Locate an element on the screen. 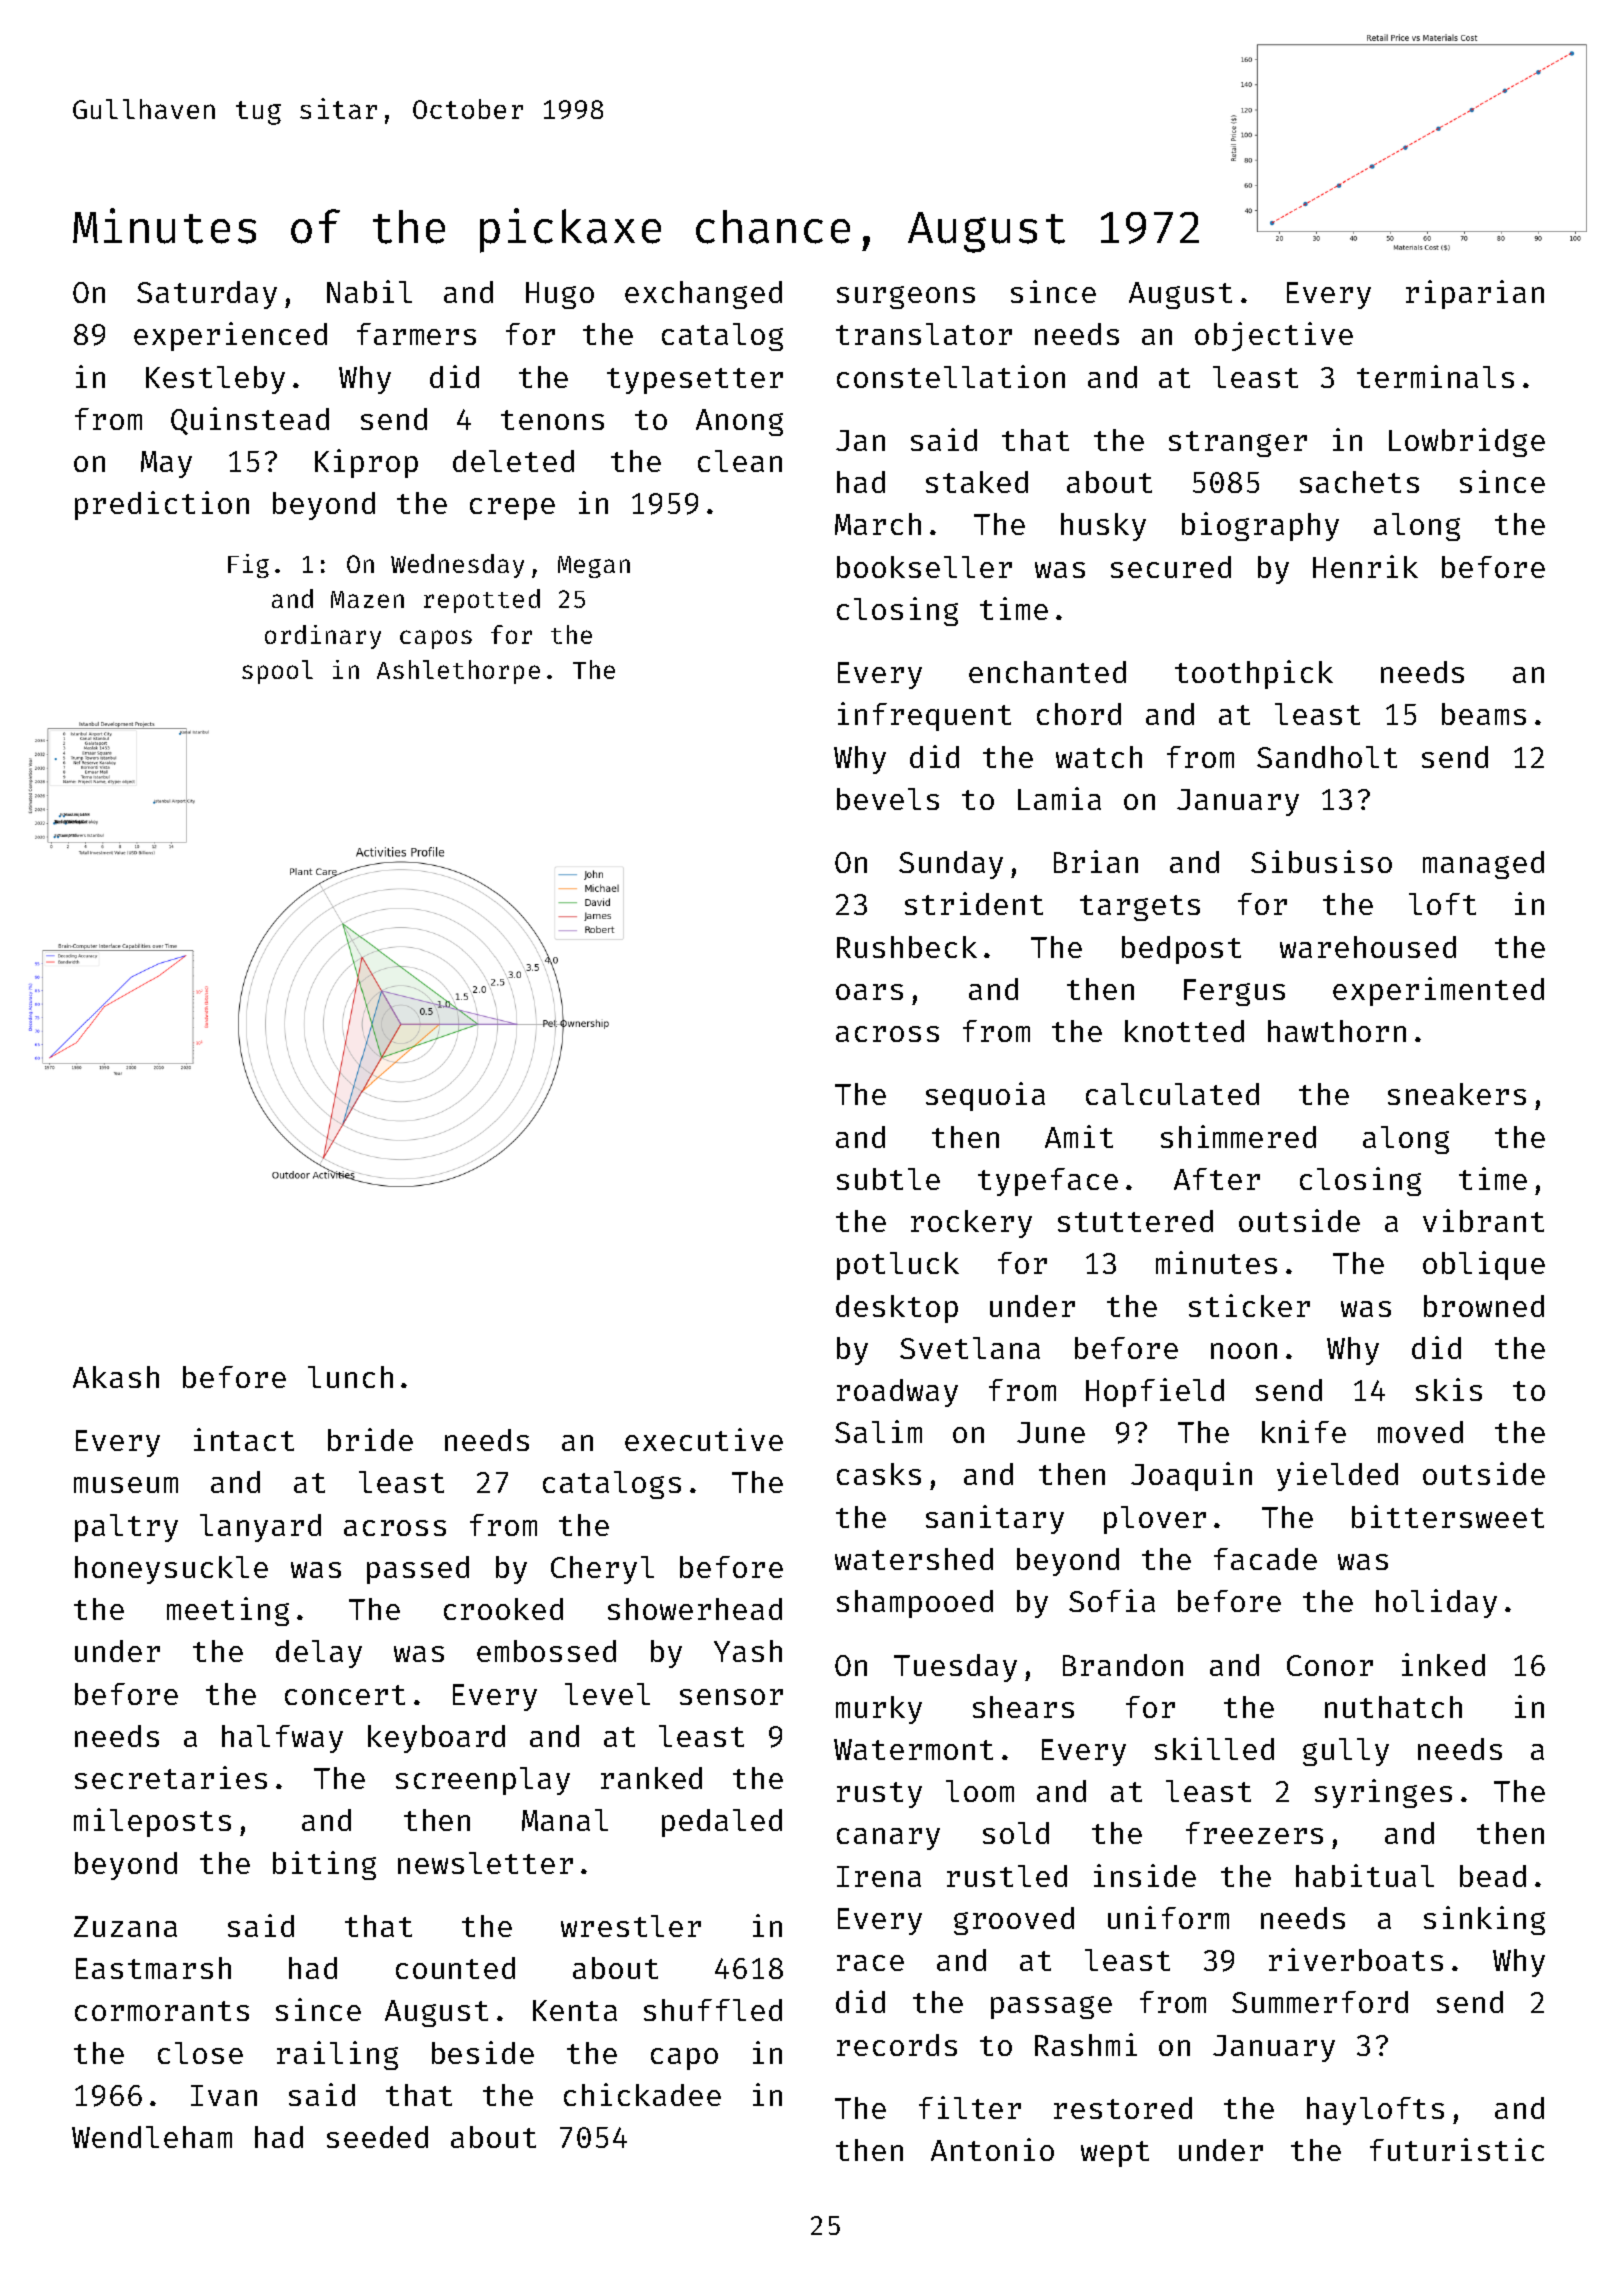  inked is located at coordinates (1443, 1664).
